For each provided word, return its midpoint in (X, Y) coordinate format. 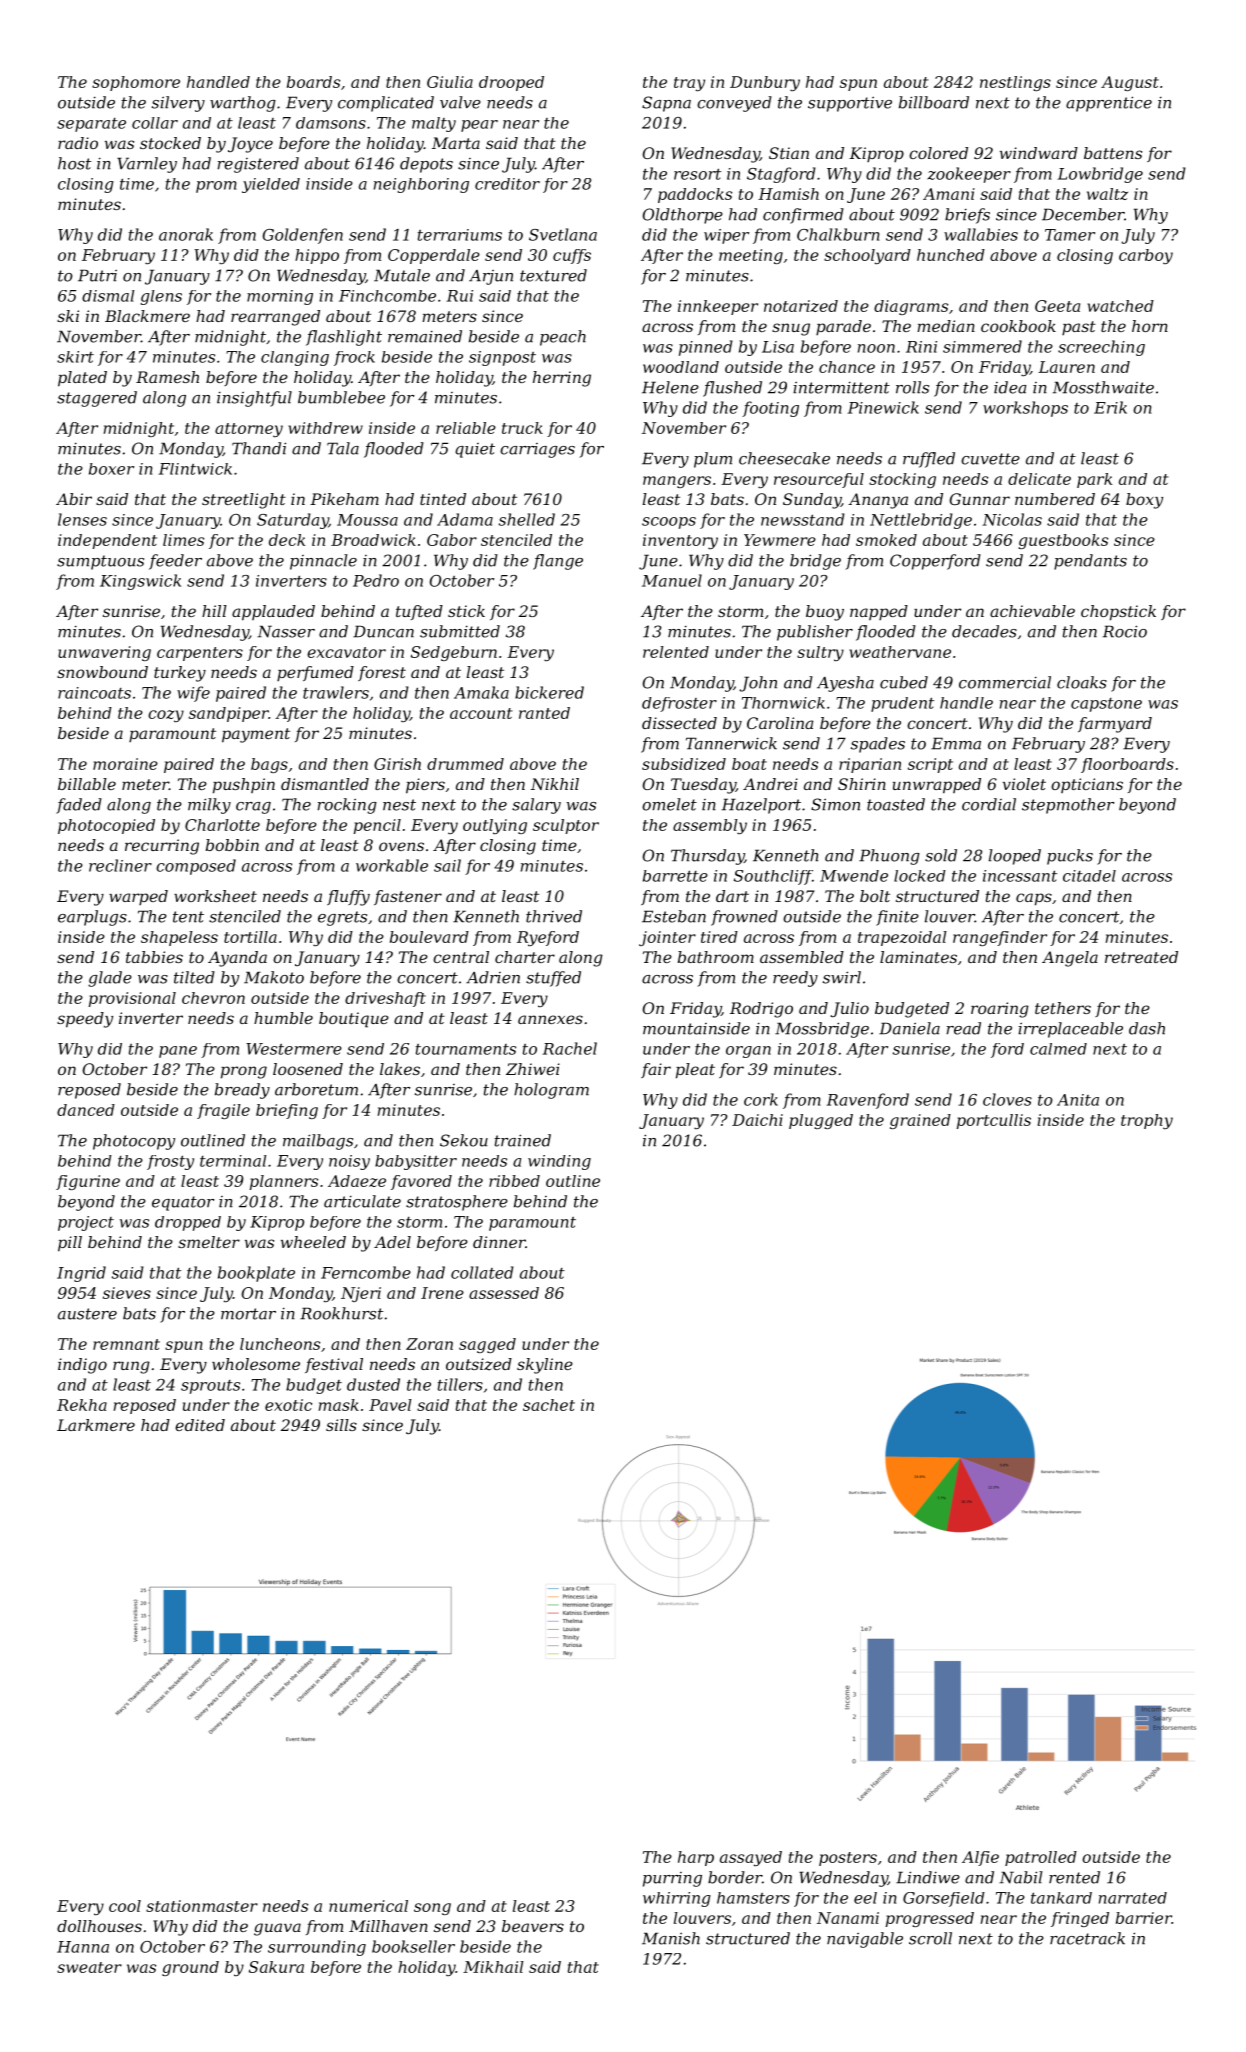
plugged (821, 1121)
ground (190, 1968)
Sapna (666, 104)
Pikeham (344, 499)
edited (200, 1425)
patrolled (1041, 1858)
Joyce (250, 145)
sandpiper (229, 714)
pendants (1090, 562)
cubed (904, 682)
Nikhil (555, 784)
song (432, 1909)
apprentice (1109, 104)
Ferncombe (366, 1272)
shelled (527, 519)
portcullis (994, 1121)
